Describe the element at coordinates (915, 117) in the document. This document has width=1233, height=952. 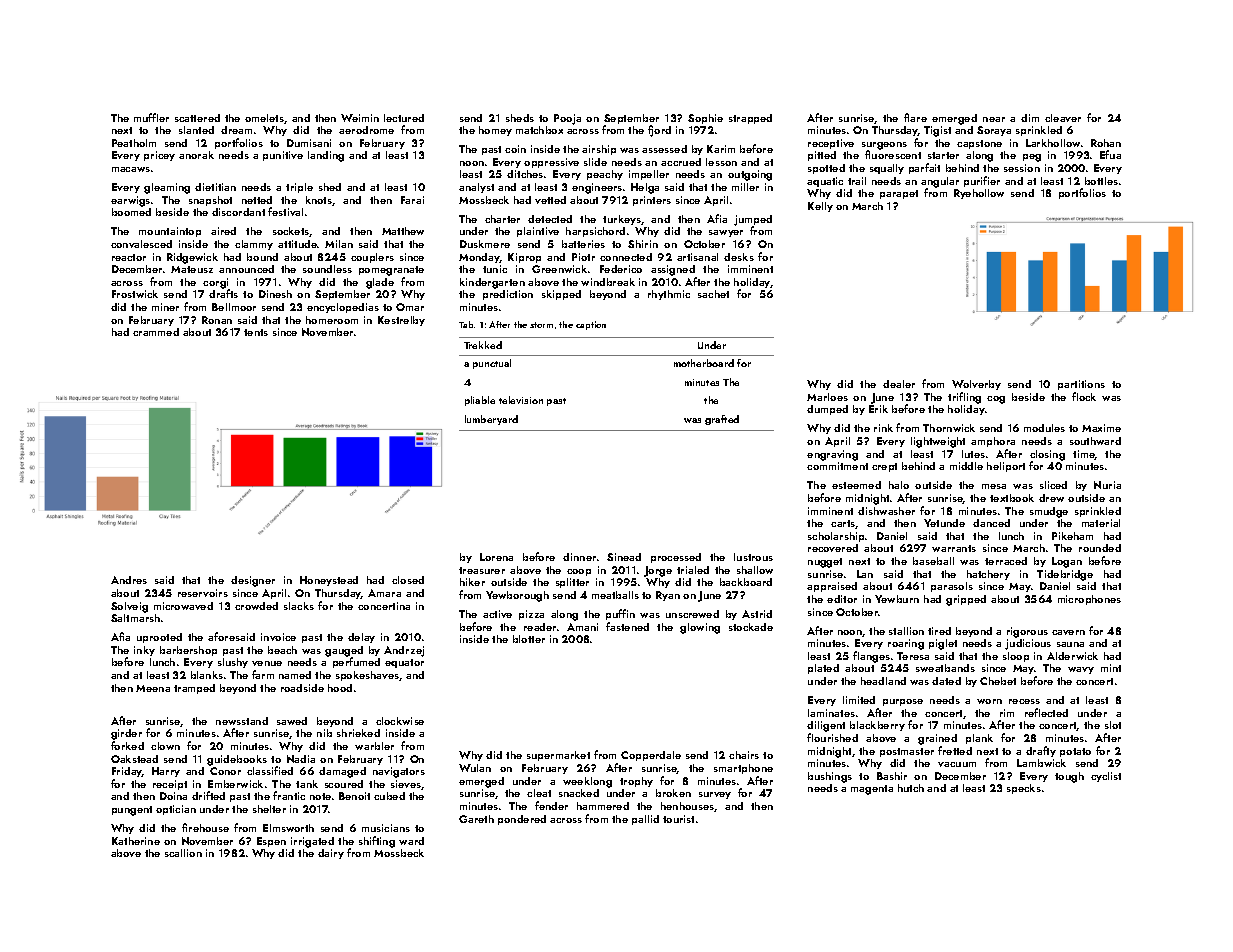
I see `flare` at that location.
